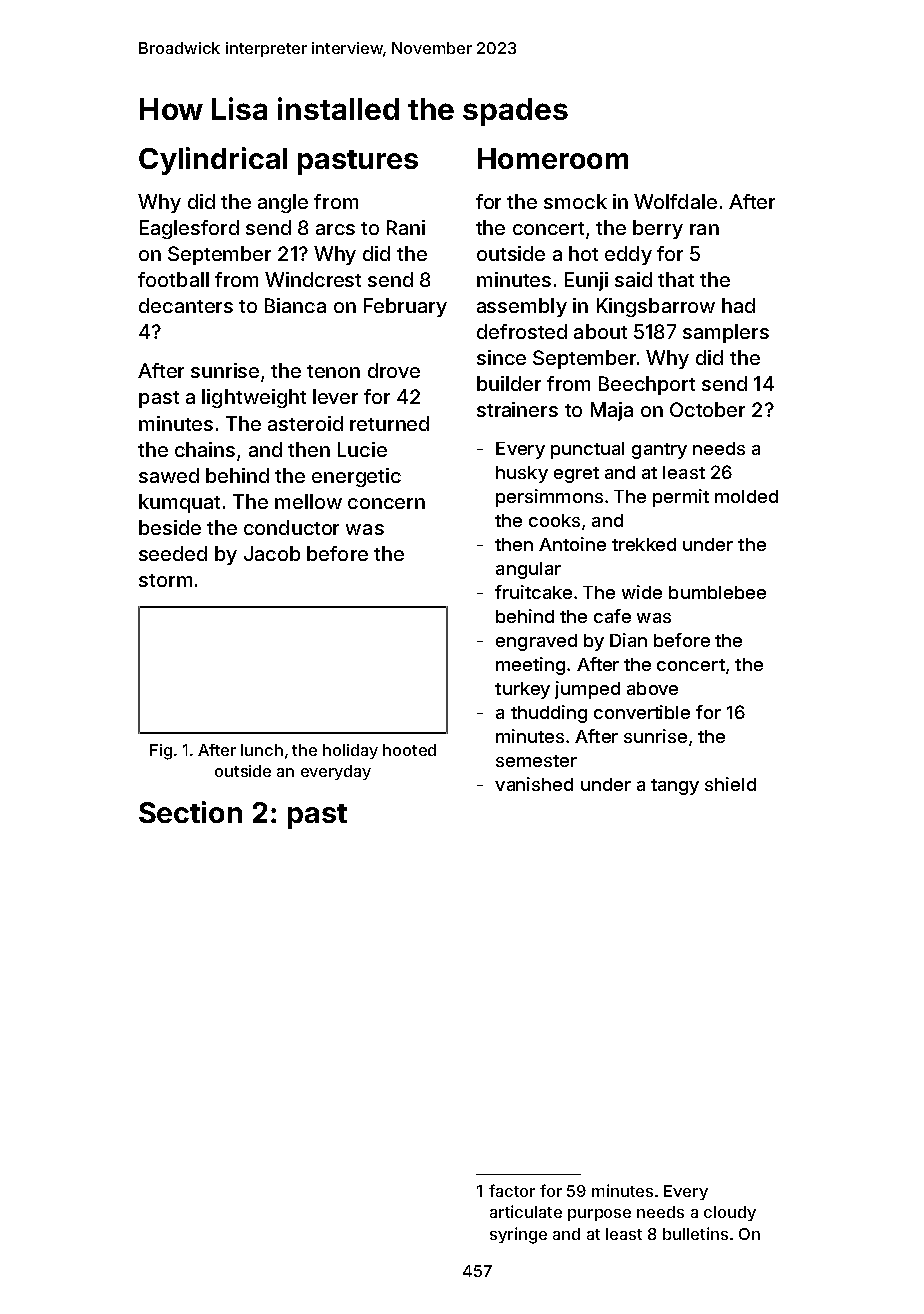 The image size is (924, 1314). I want to click on Section, so click(190, 812).
